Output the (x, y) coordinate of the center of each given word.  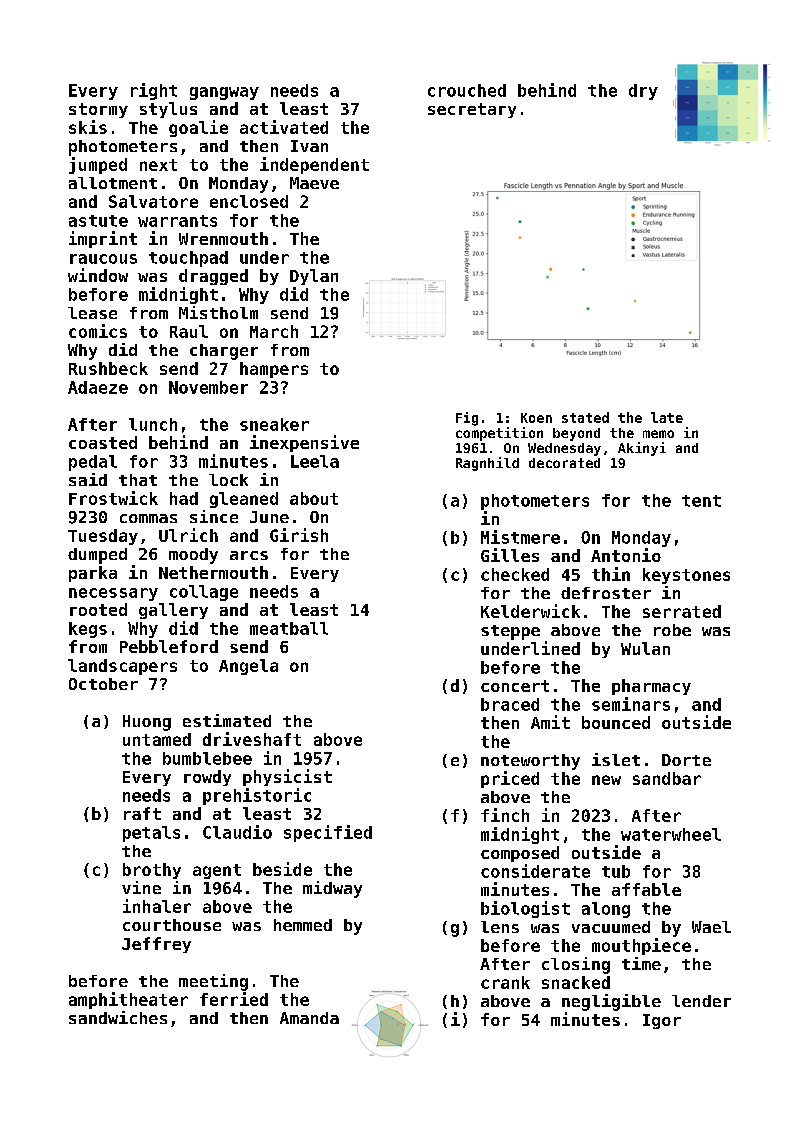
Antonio (626, 555)
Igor (662, 1021)
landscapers (122, 667)
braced (510, 704)
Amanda (309, 1018)
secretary (472, 110)
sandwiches (118, 1017)
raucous (103, 259)
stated (585, 417)
